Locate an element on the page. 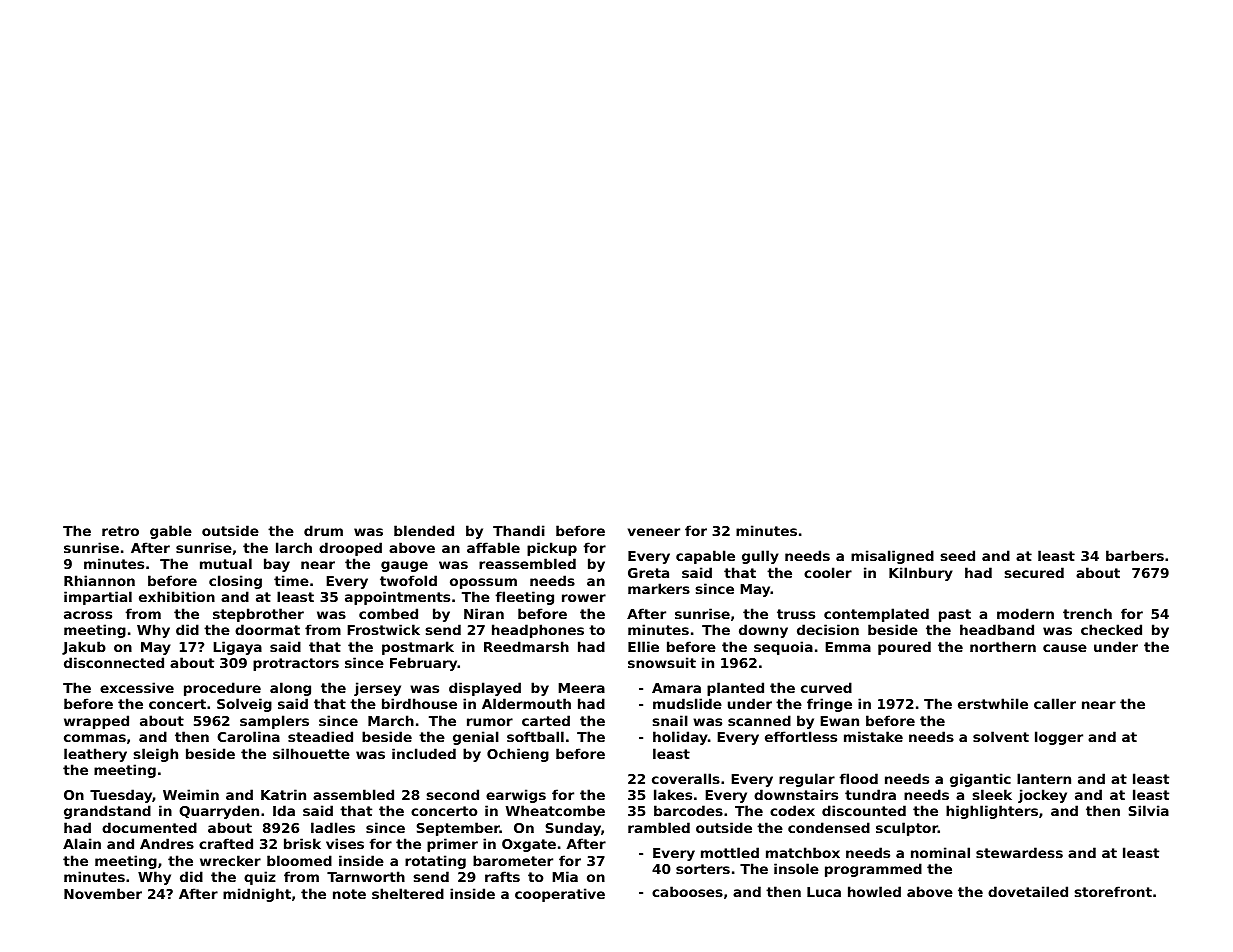 This image has height=952, width=1233. lantern is located at coordinates (1044, 778).
